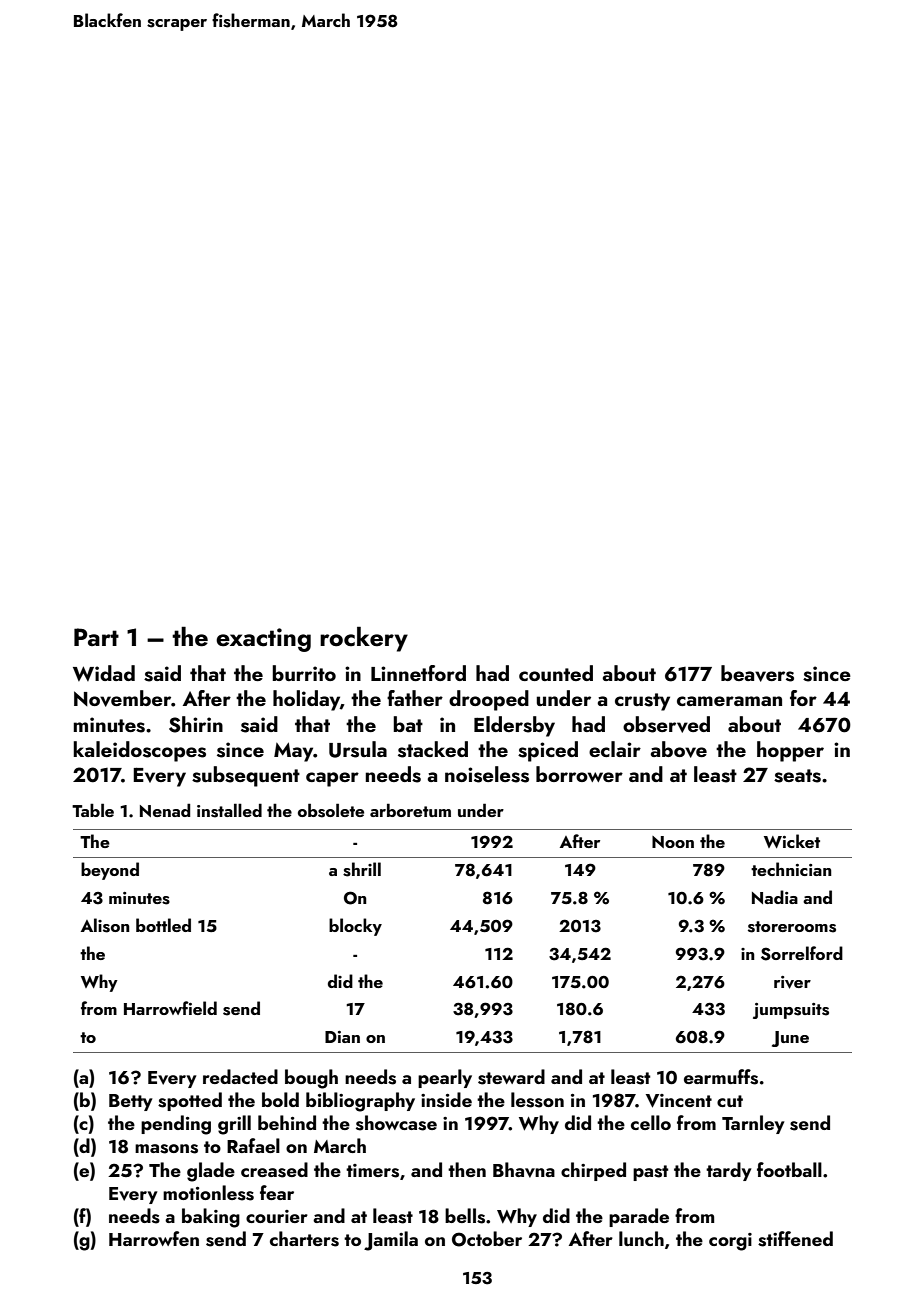  I want to click on Harrowfield, so click(170, 1008).
